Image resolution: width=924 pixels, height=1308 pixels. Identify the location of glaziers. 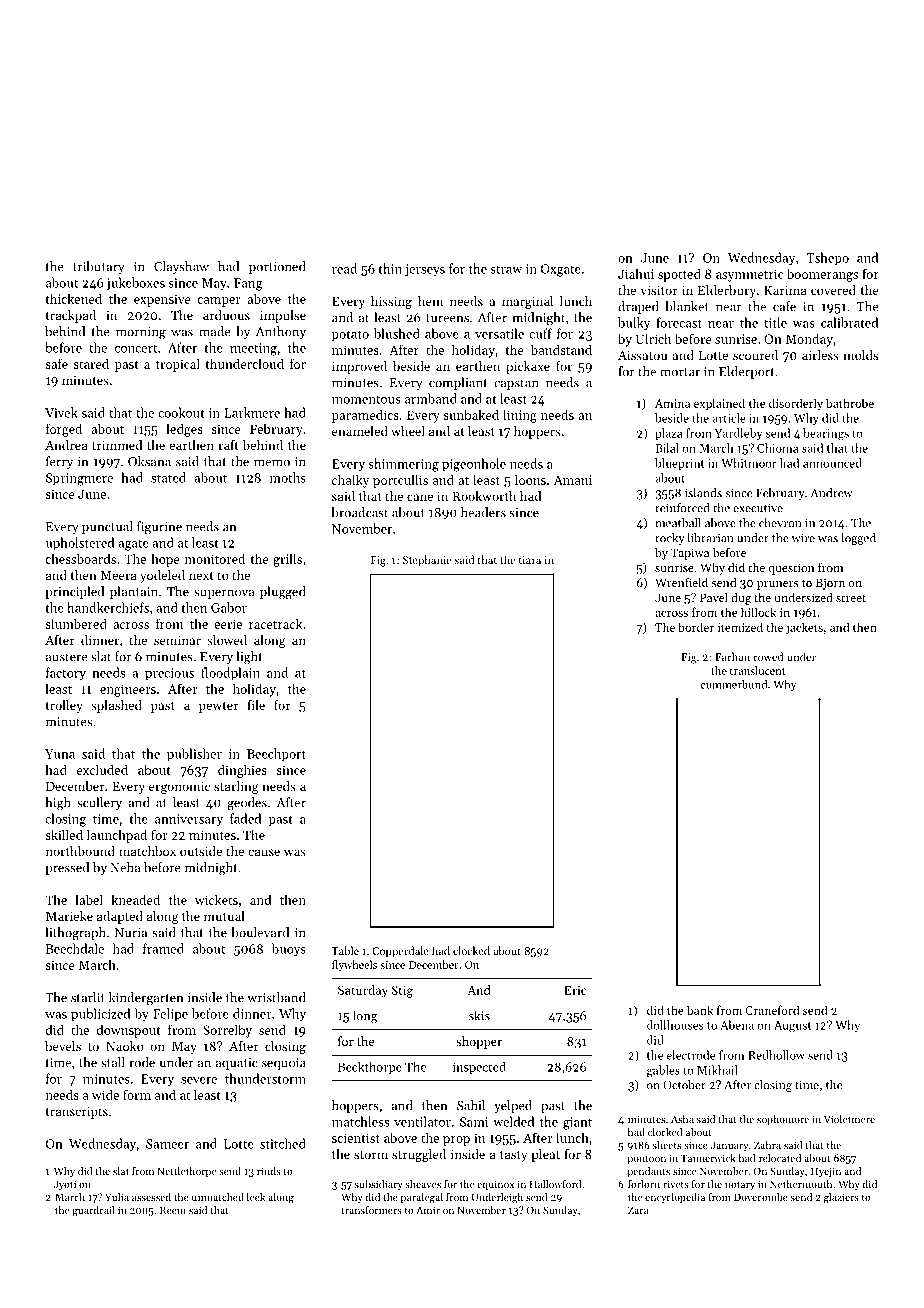
(841, 1198).
